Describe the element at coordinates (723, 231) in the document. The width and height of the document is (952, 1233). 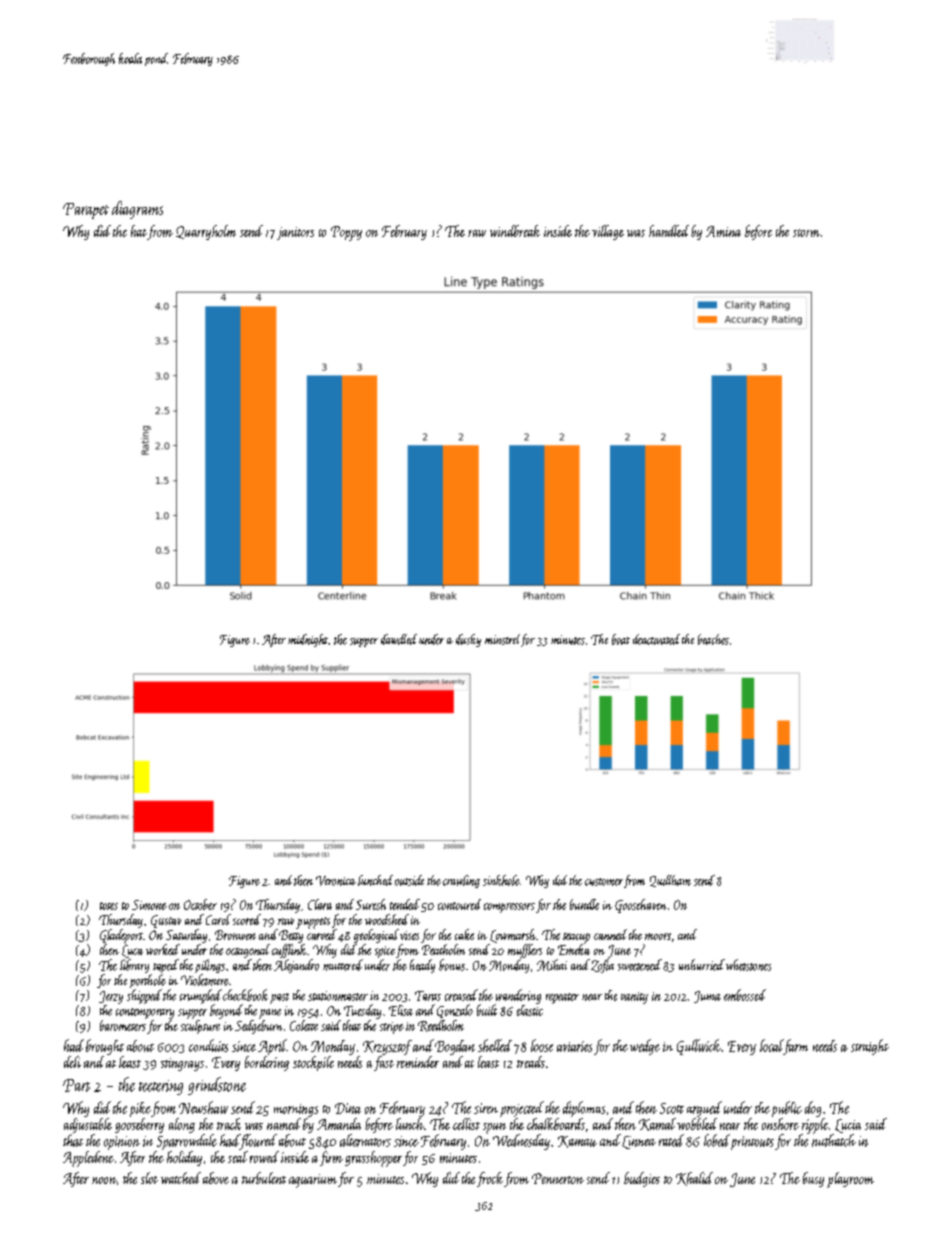
I see `Amina` at that location.
